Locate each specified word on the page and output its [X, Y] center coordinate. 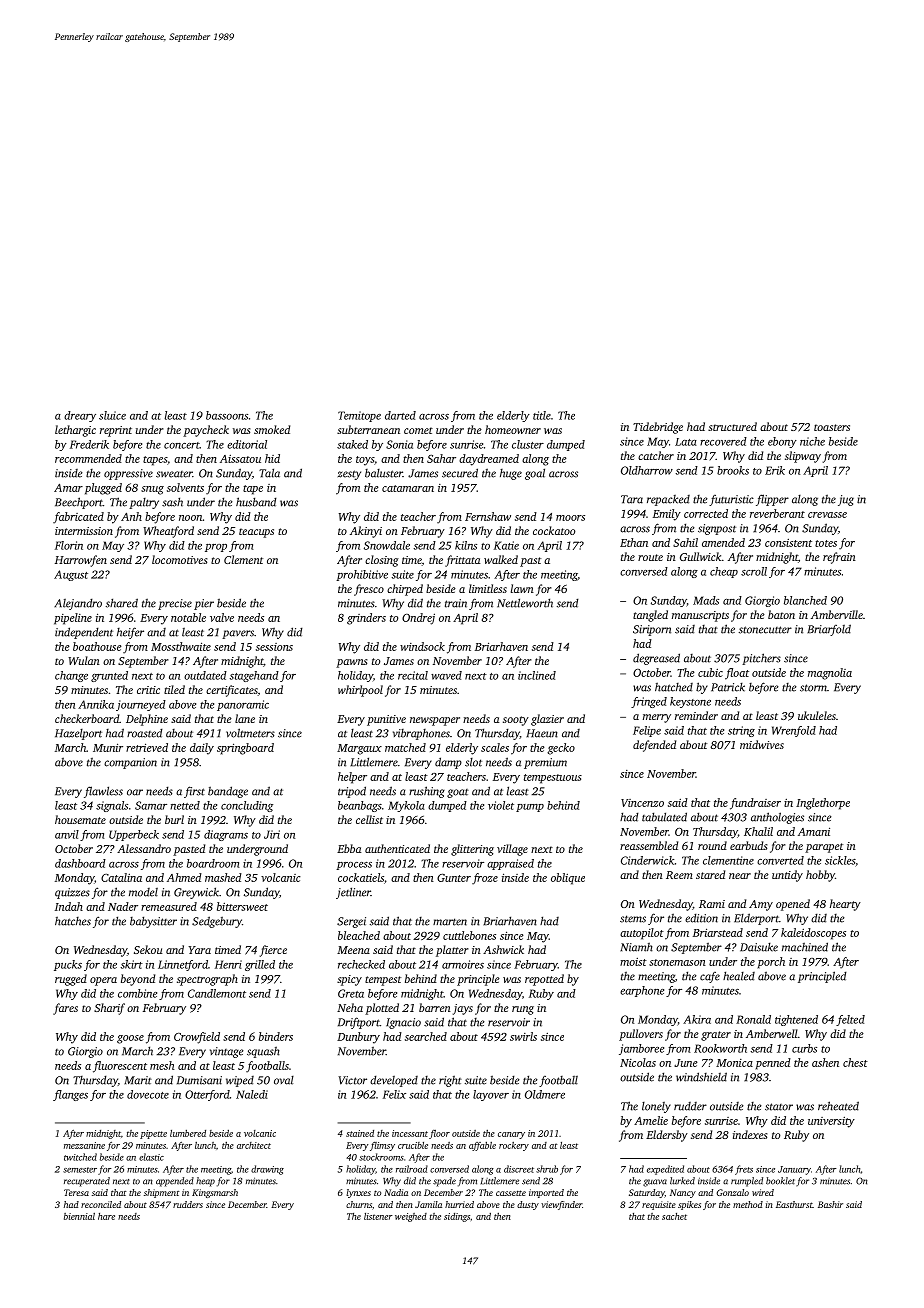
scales [495, 747]
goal [535, 474]
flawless [103, 792]
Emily [667, 515]
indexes [750, 1134]
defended [654, 746]
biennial [79, 1216]
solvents [185, 487]
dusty [528, 1205]
